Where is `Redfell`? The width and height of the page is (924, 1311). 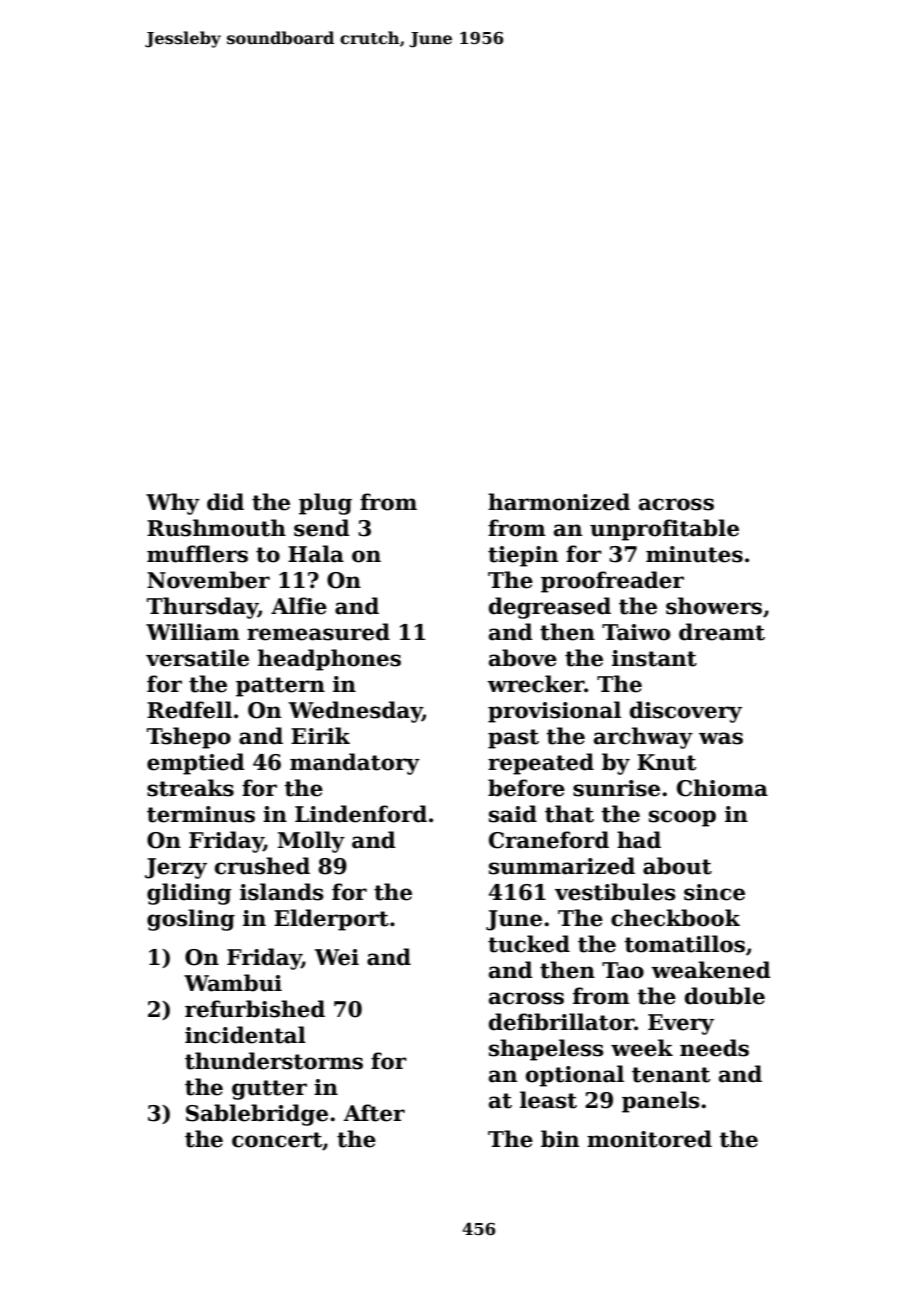
Redfell is located at coordinates (189, 710).
